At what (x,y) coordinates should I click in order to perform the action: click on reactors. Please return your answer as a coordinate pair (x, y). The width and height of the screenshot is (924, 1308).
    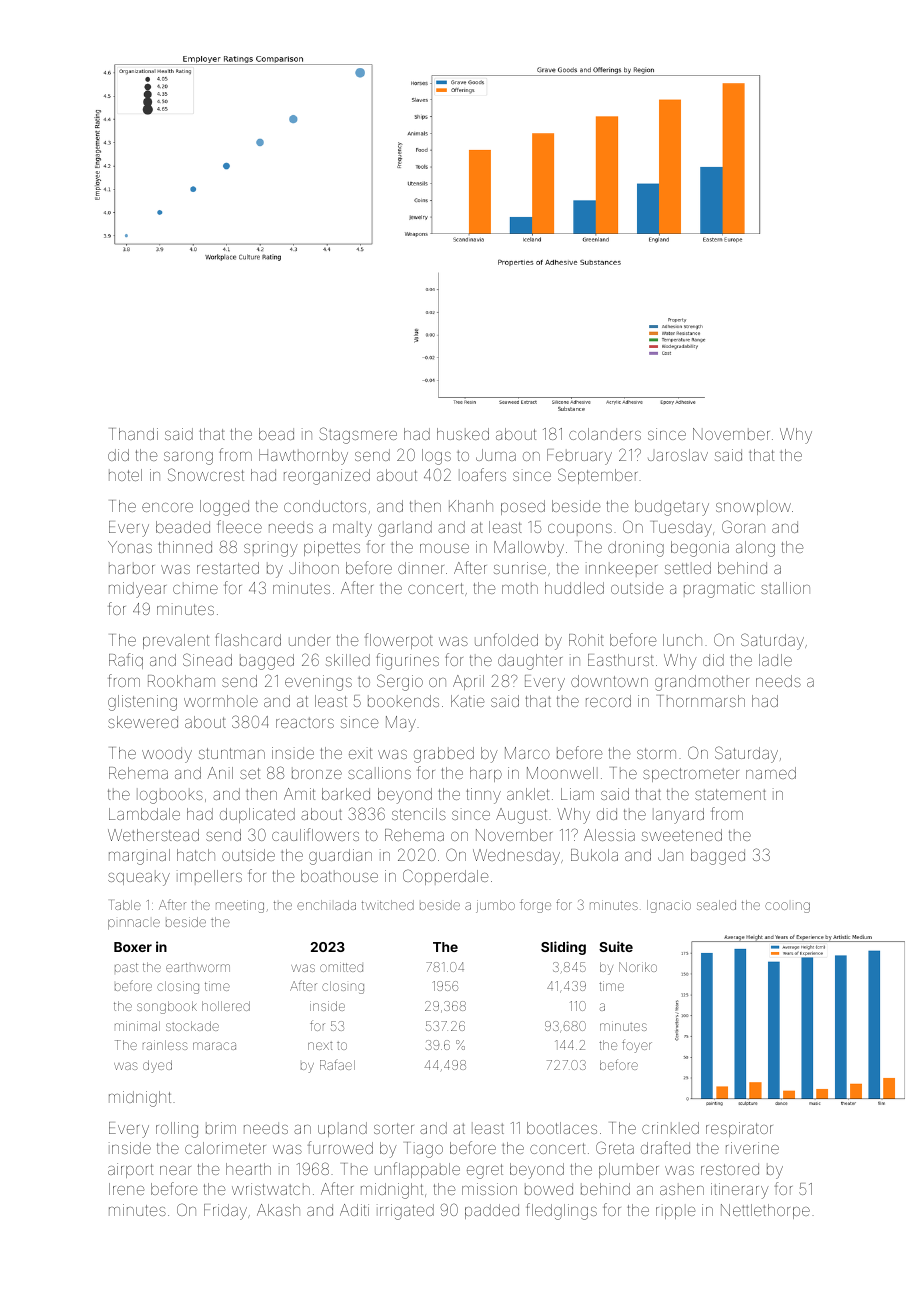
    Looking at the image, I should click on (305, 722).
